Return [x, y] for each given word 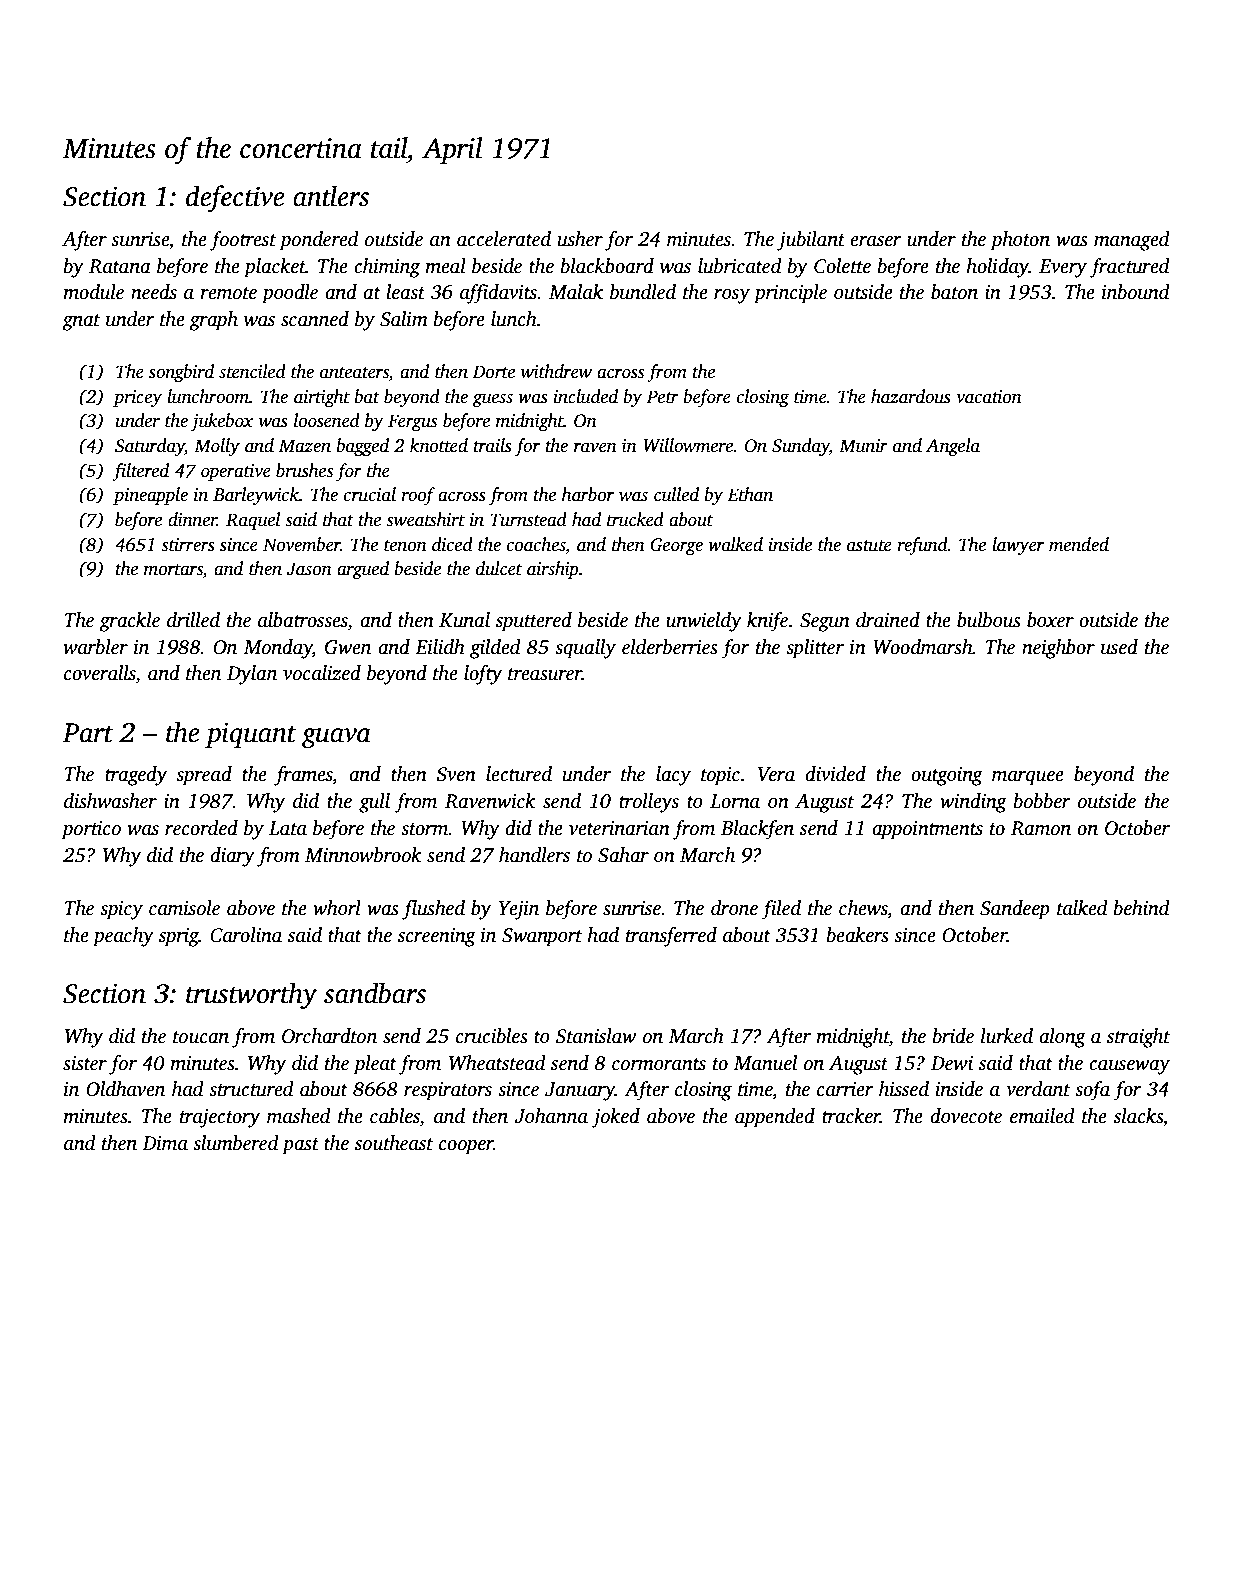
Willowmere [688, 445]
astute [869, 546]
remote [228, 293]
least [405, 292]
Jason [309, 569]
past [300, 1146]
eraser [876, 241]
